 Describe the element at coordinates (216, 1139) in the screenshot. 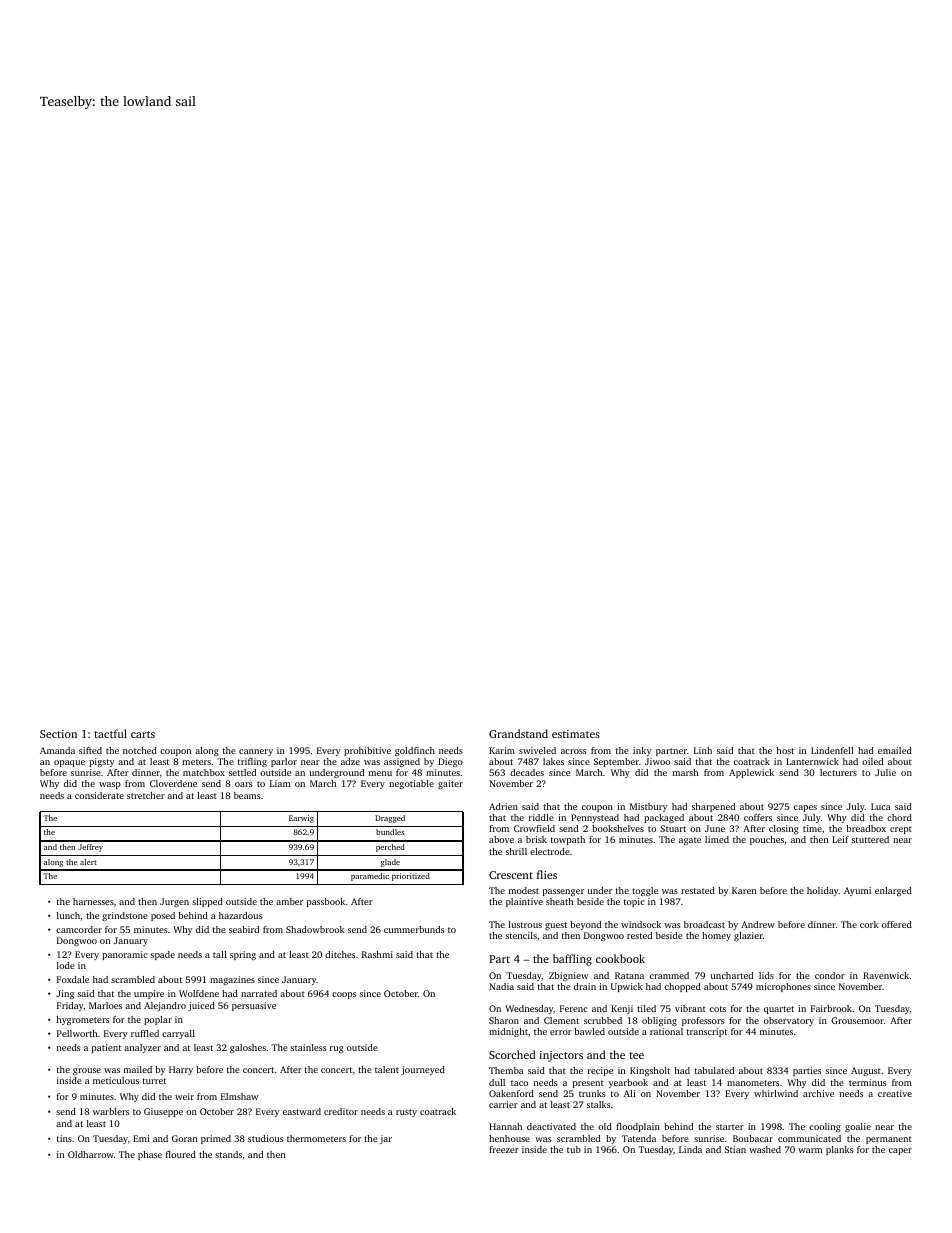

I see `primed` at that location.
